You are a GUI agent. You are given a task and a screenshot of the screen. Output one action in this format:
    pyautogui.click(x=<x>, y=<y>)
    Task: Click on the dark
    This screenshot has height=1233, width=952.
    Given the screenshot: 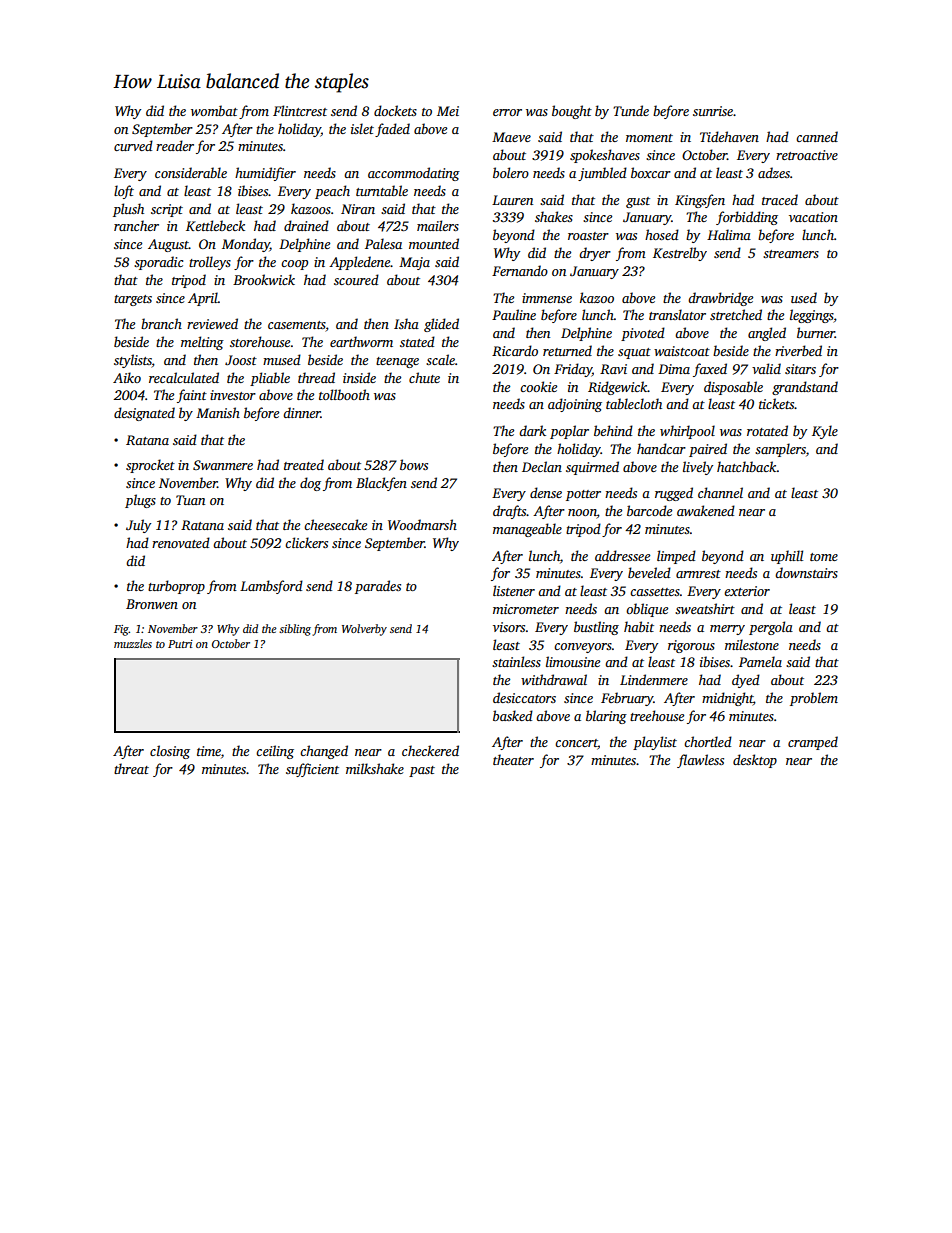 What is the action you would take?
    pyautogui.click(x=532, y=430)
